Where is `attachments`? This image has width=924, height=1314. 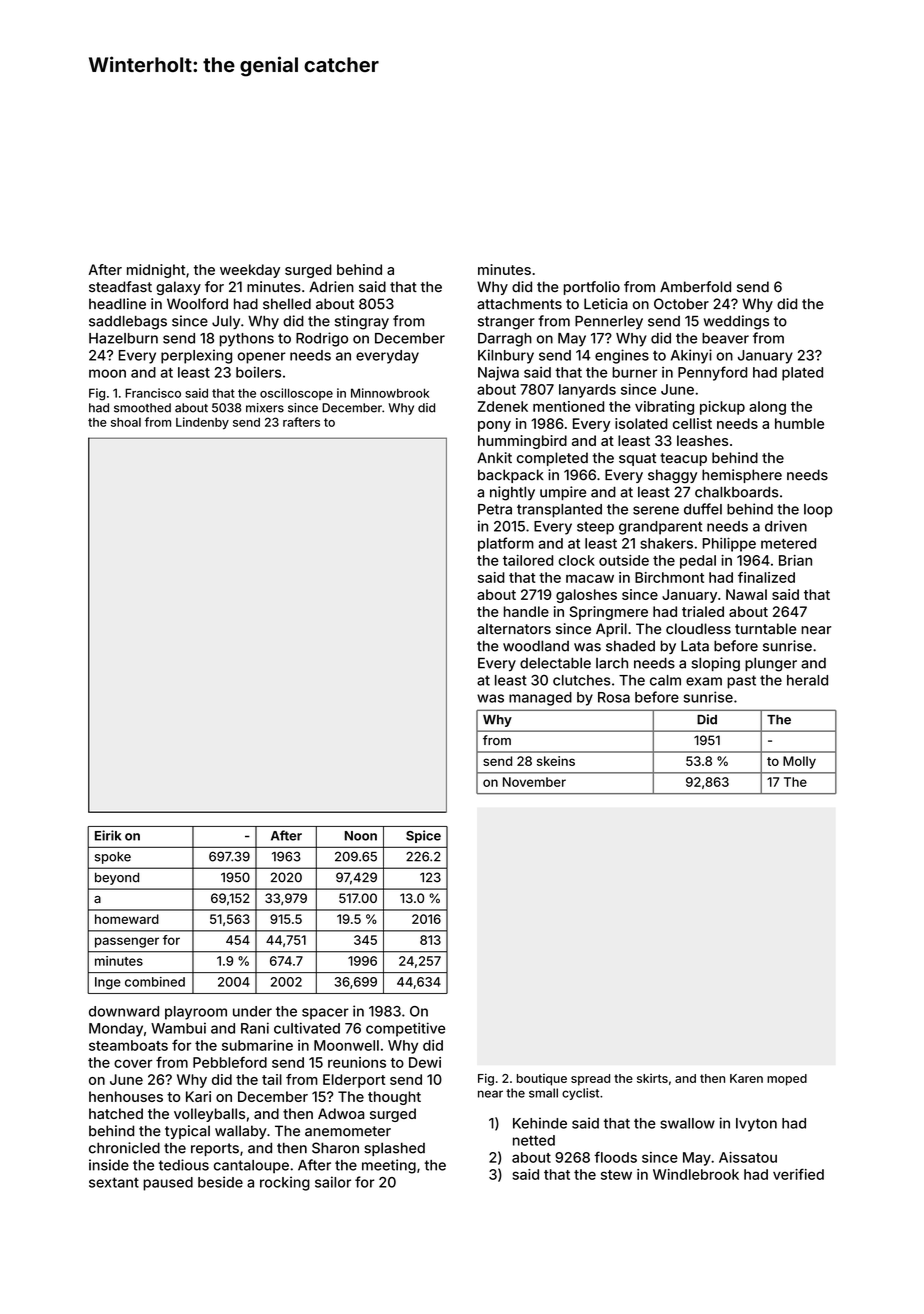
attachments is located at coordinates (519, 304).
